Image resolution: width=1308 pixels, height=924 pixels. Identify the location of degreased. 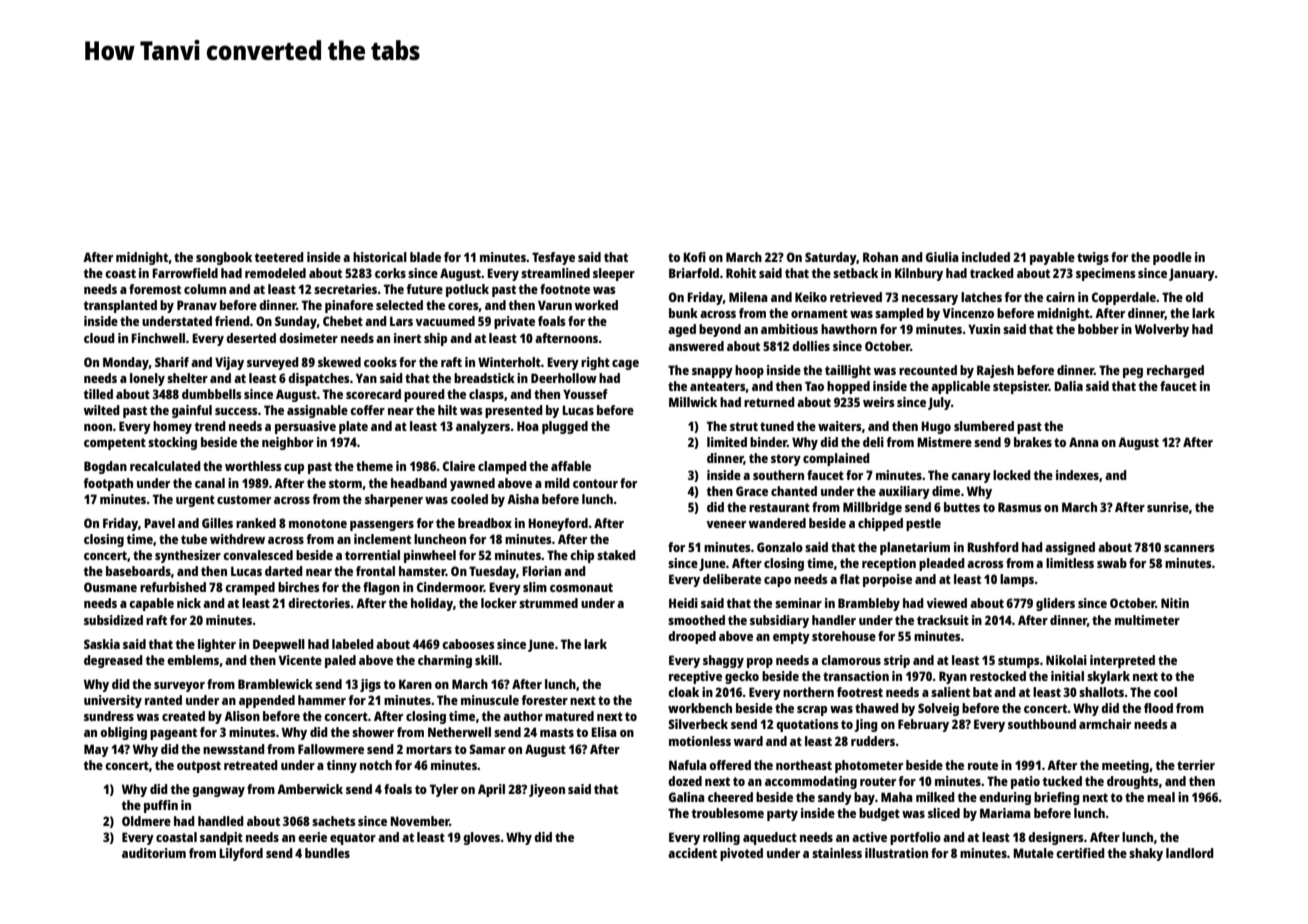
(113, 661).
